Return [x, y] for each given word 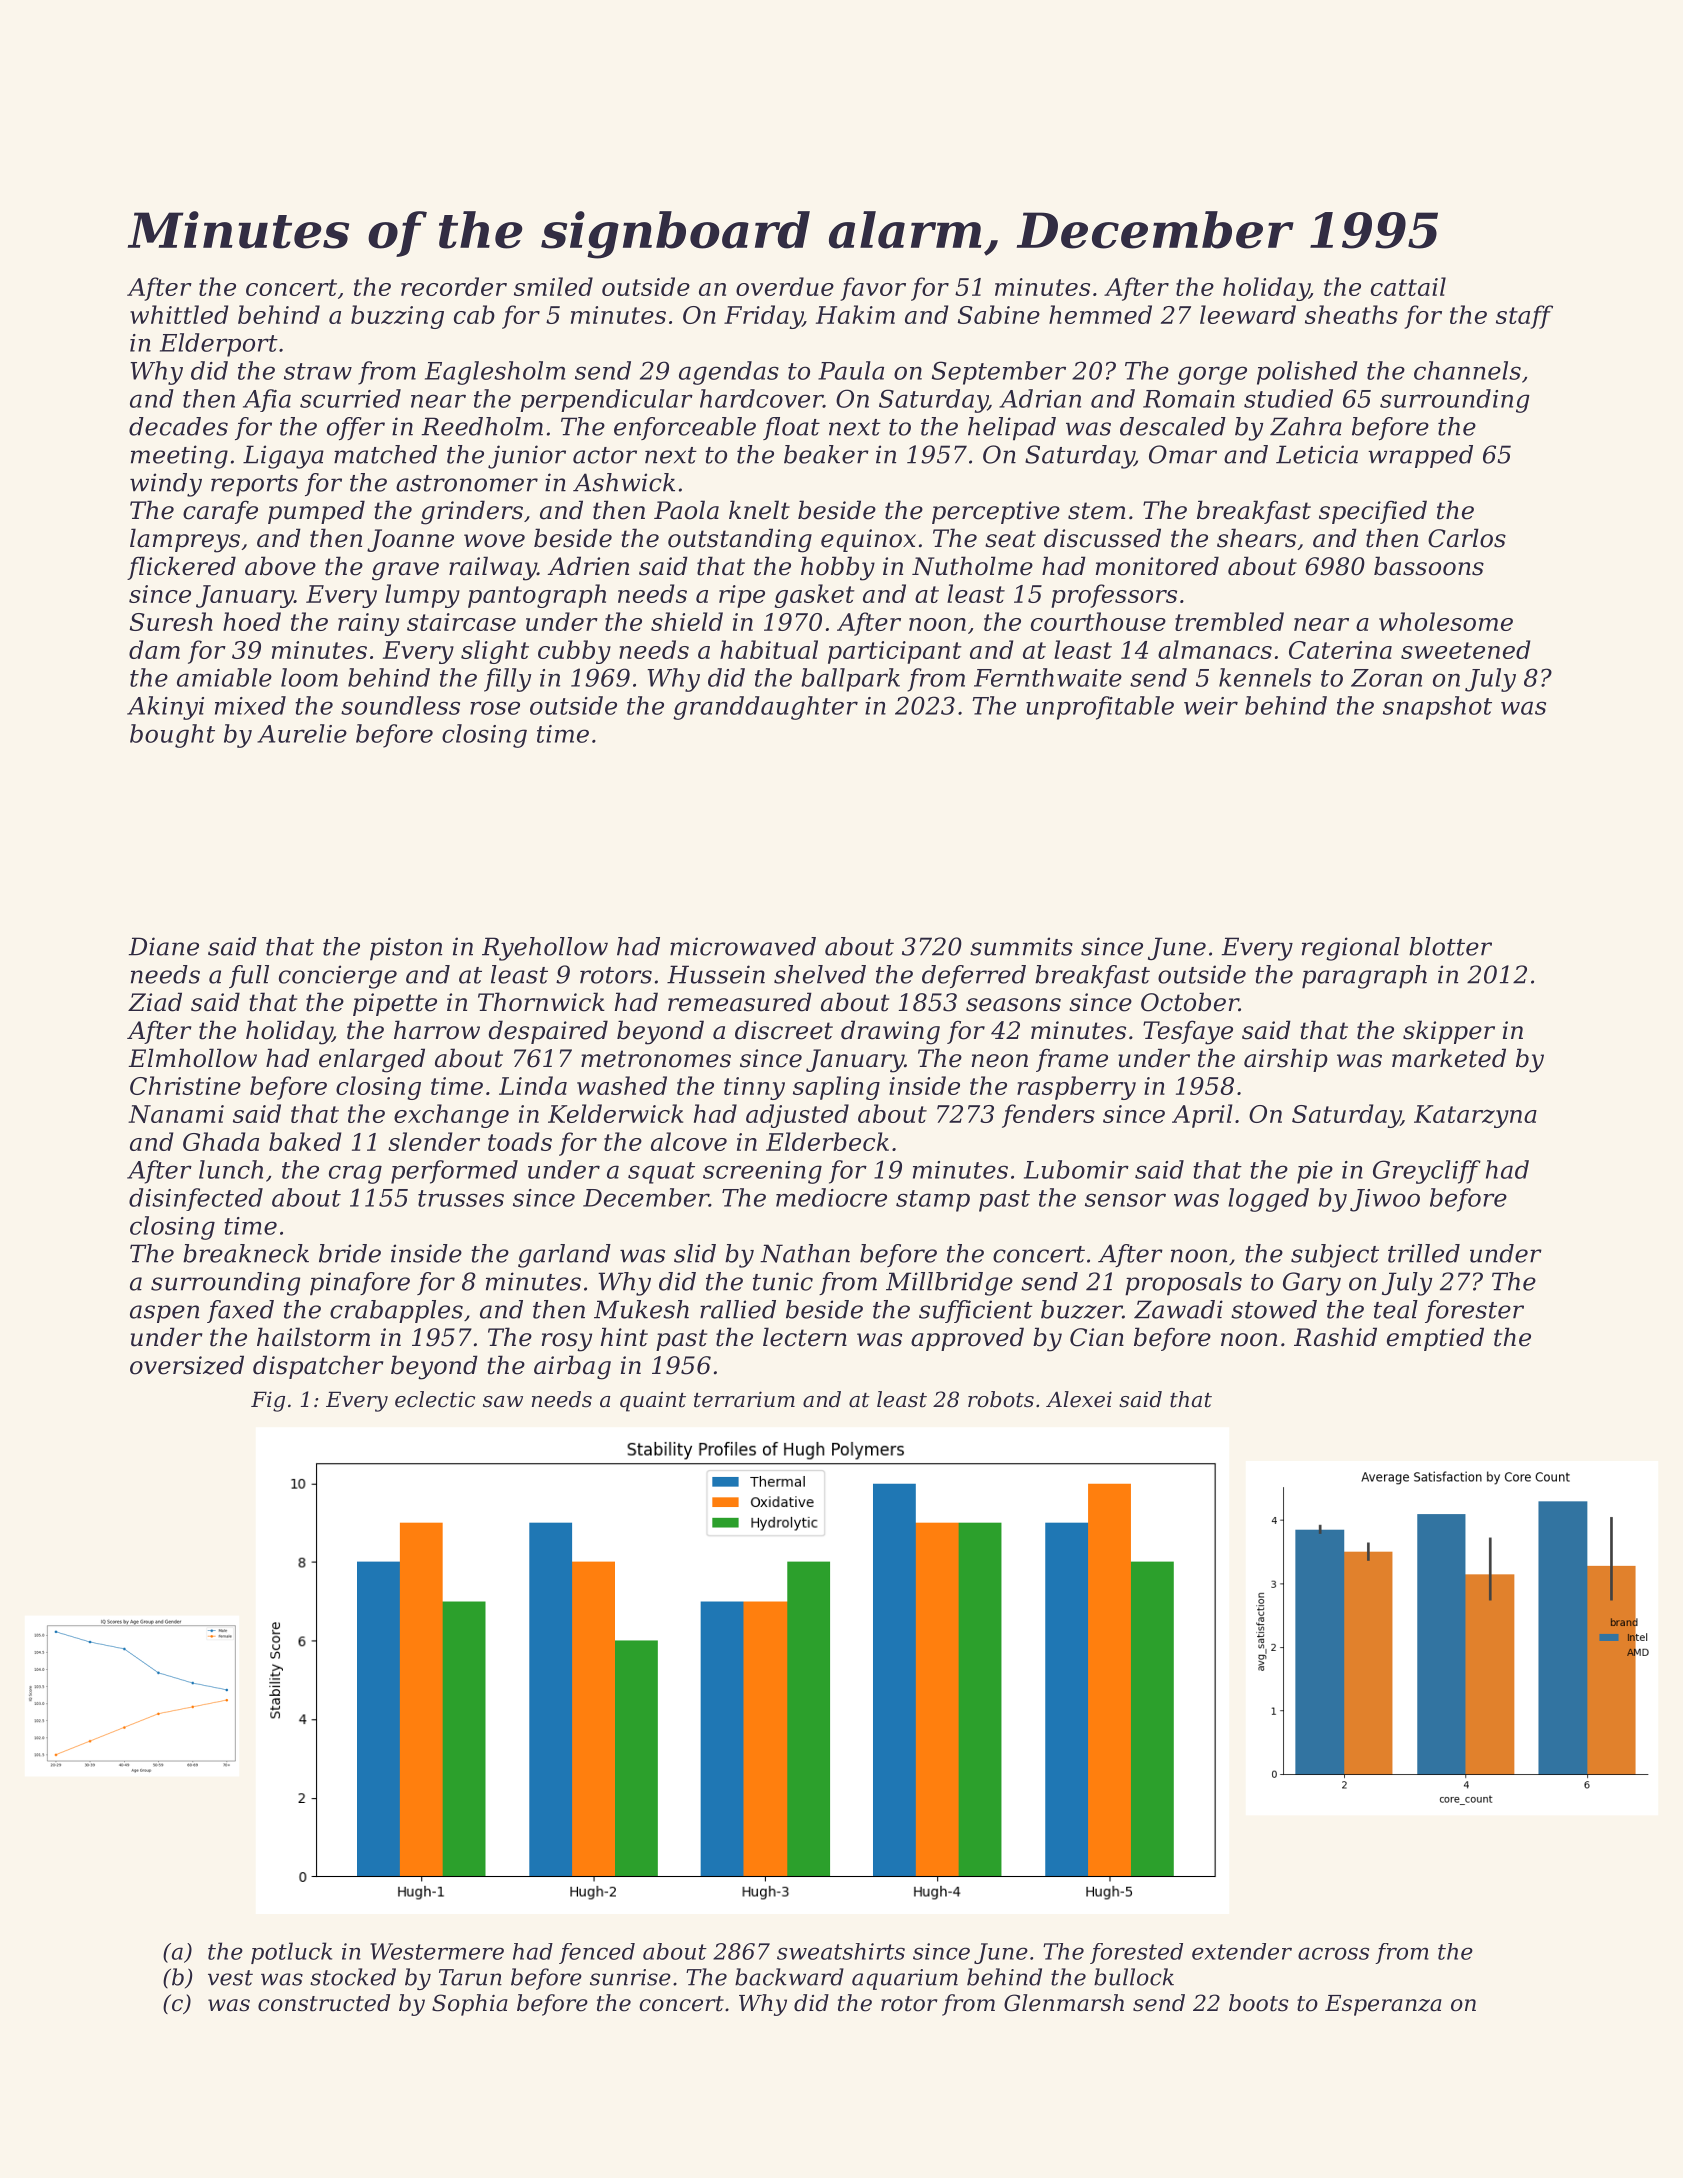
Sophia [470, 2005]
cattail [1408, 286]
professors [1114, 596]
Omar [1183, 454]
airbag [572, 1367]
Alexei [1079, 1399]
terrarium [744, 1399]
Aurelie [302, 733]
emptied [1435, 1339]
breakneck [246, 1253]
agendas [729, 373]
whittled [179, 314]
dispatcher [318, 1367]
